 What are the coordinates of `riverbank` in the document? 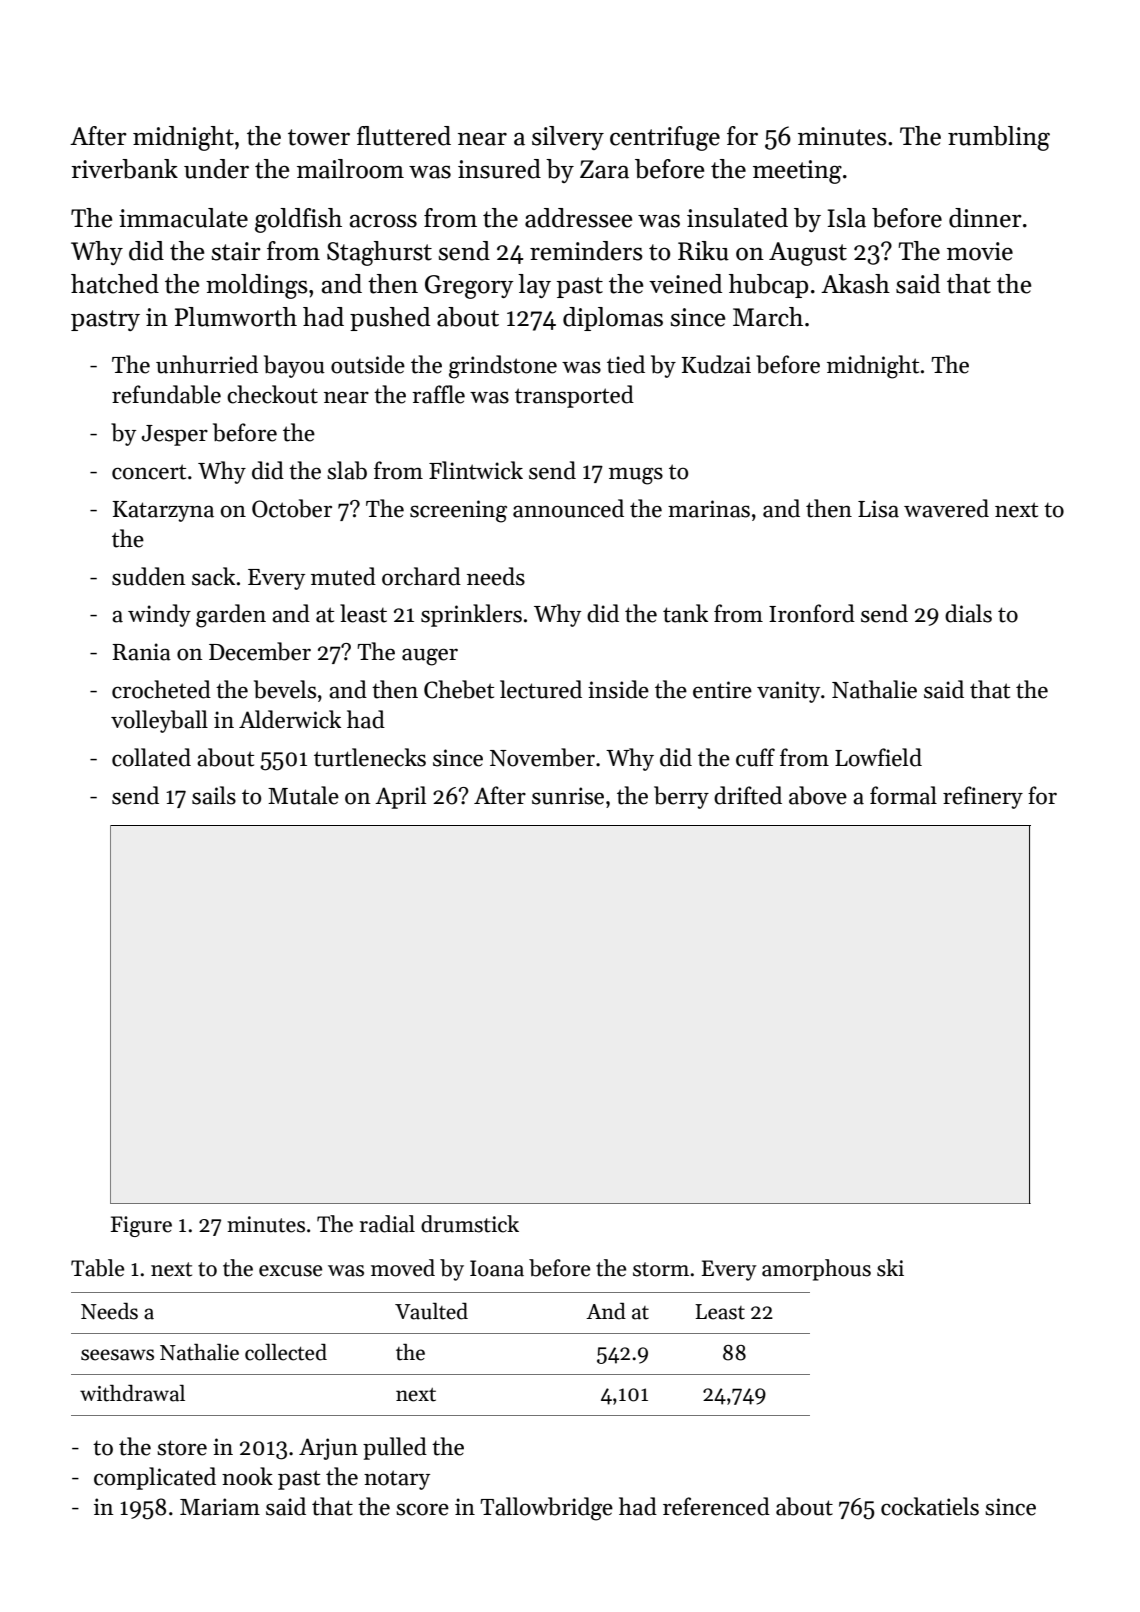 It's located at (124, 169).
